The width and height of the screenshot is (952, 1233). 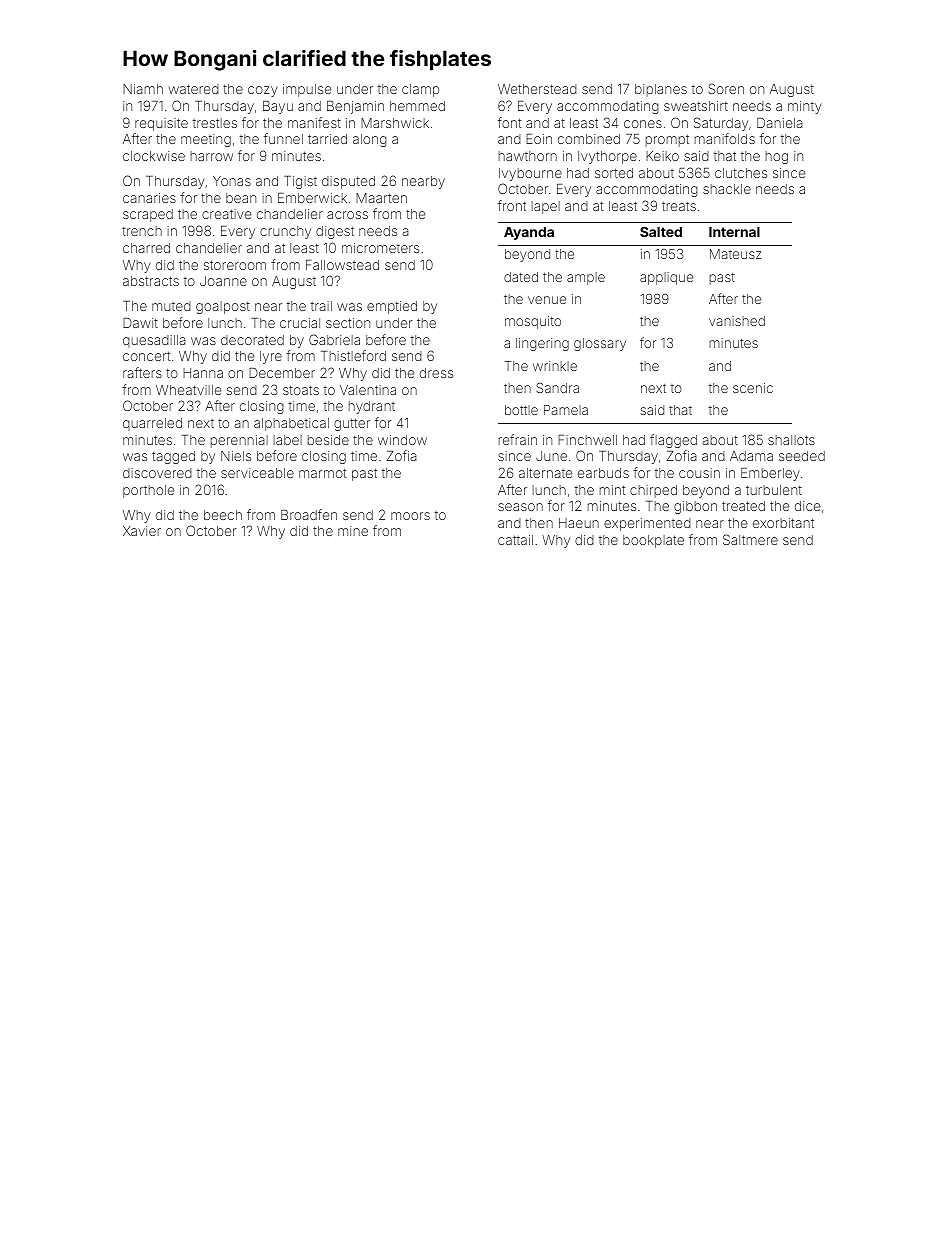 I want to click on scraped, so click(x=148, y=215).
